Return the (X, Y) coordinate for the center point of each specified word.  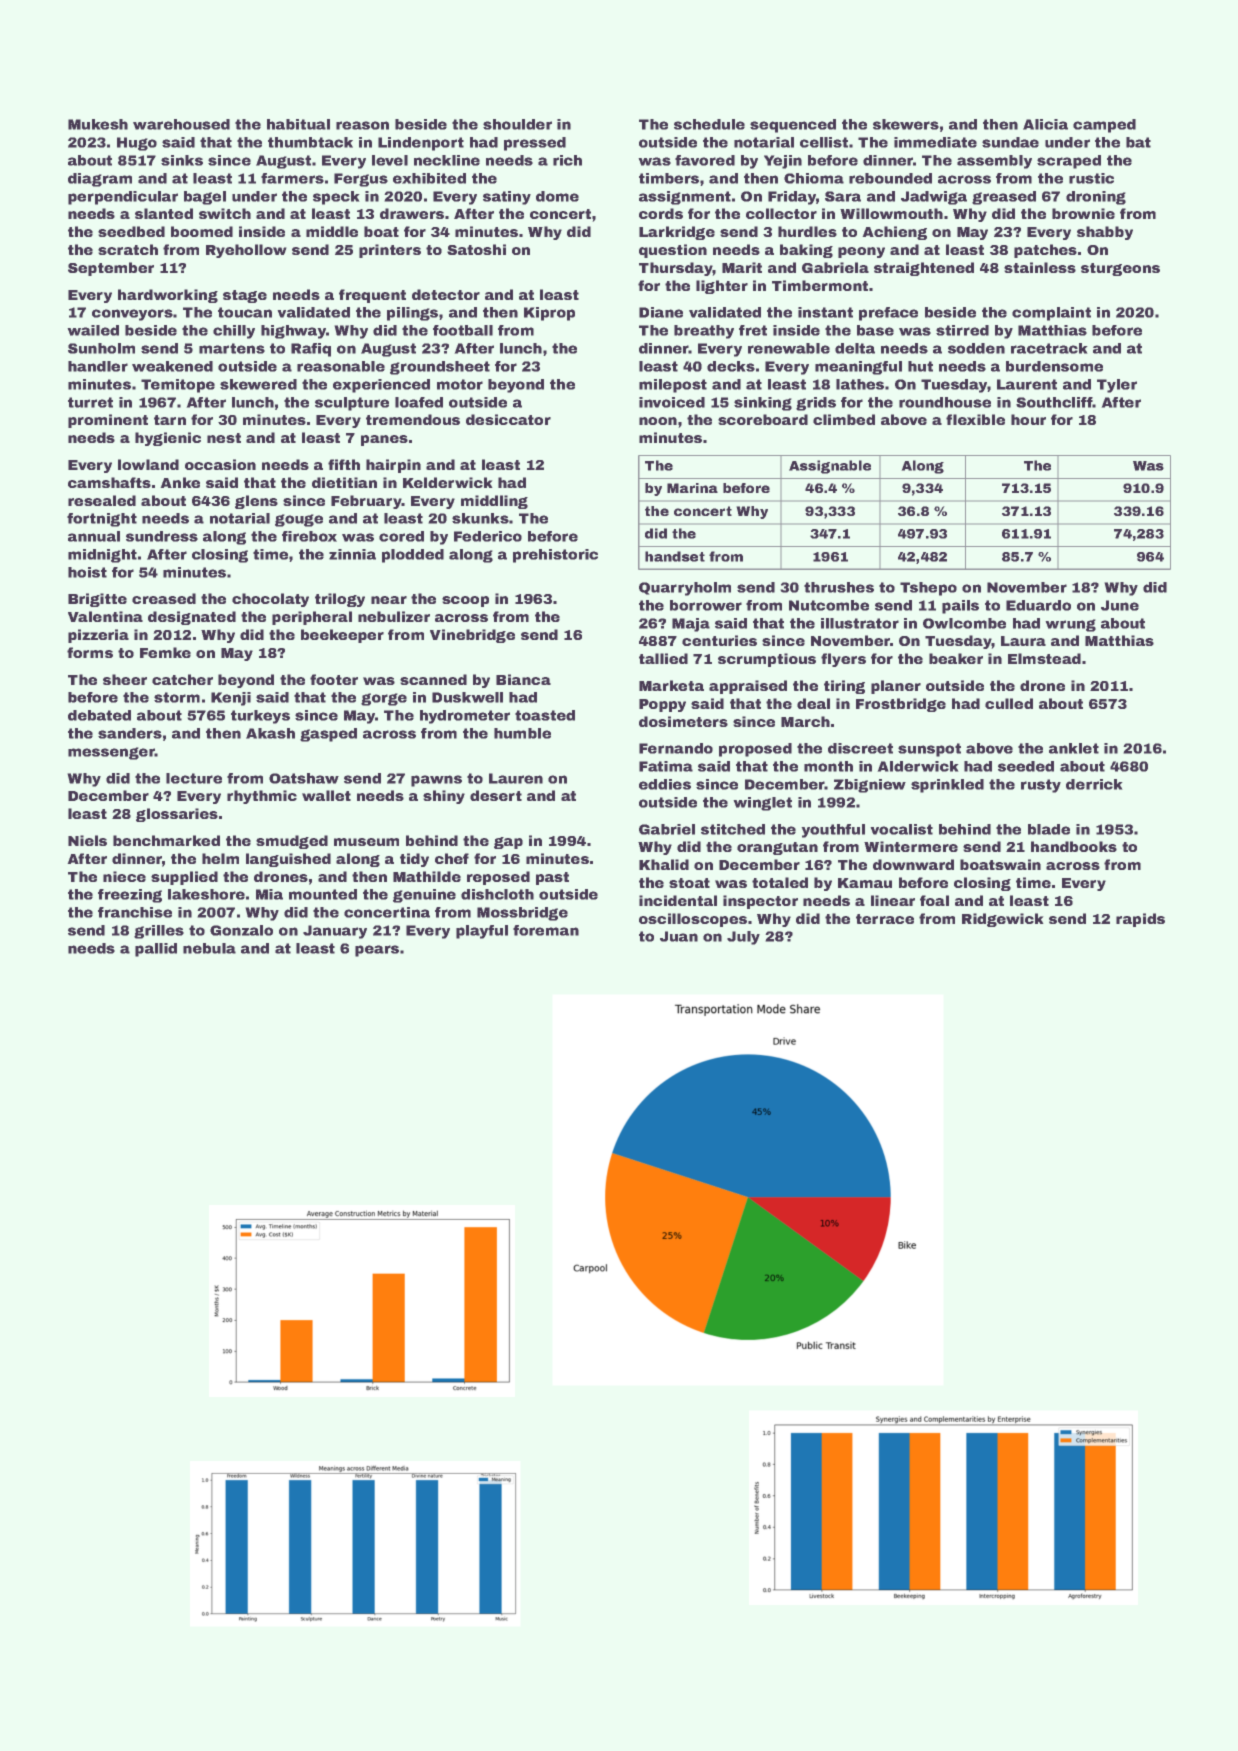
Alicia (1045, 124)
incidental (678, 900)
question (673, 251)
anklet (1074, 748)
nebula (209, 948)
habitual (298, 124)
